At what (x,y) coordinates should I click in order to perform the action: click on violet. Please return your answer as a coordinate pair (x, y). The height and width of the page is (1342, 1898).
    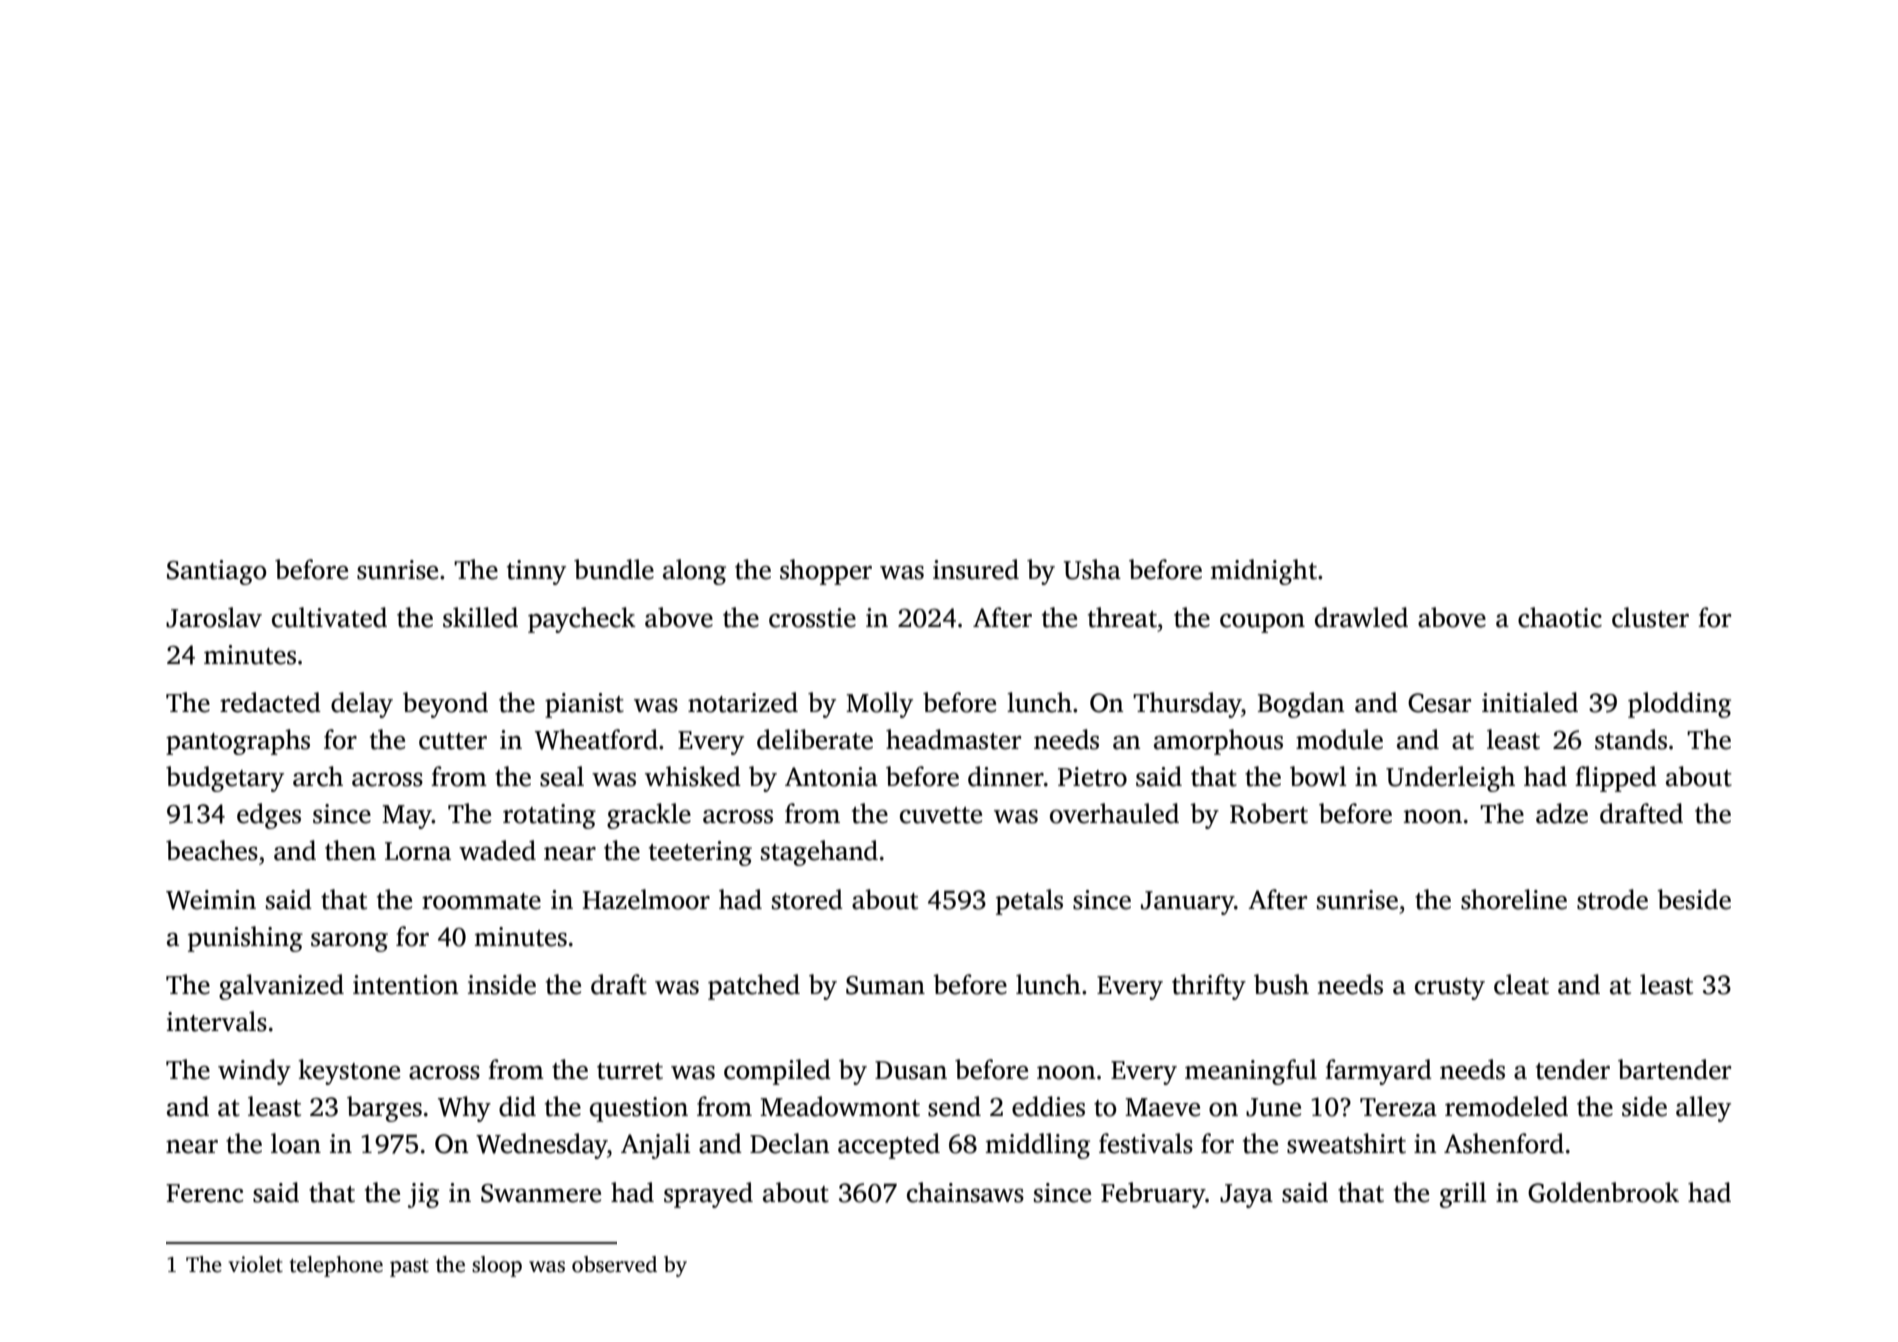
    Looking at the image, I should click on (255, 1264).
